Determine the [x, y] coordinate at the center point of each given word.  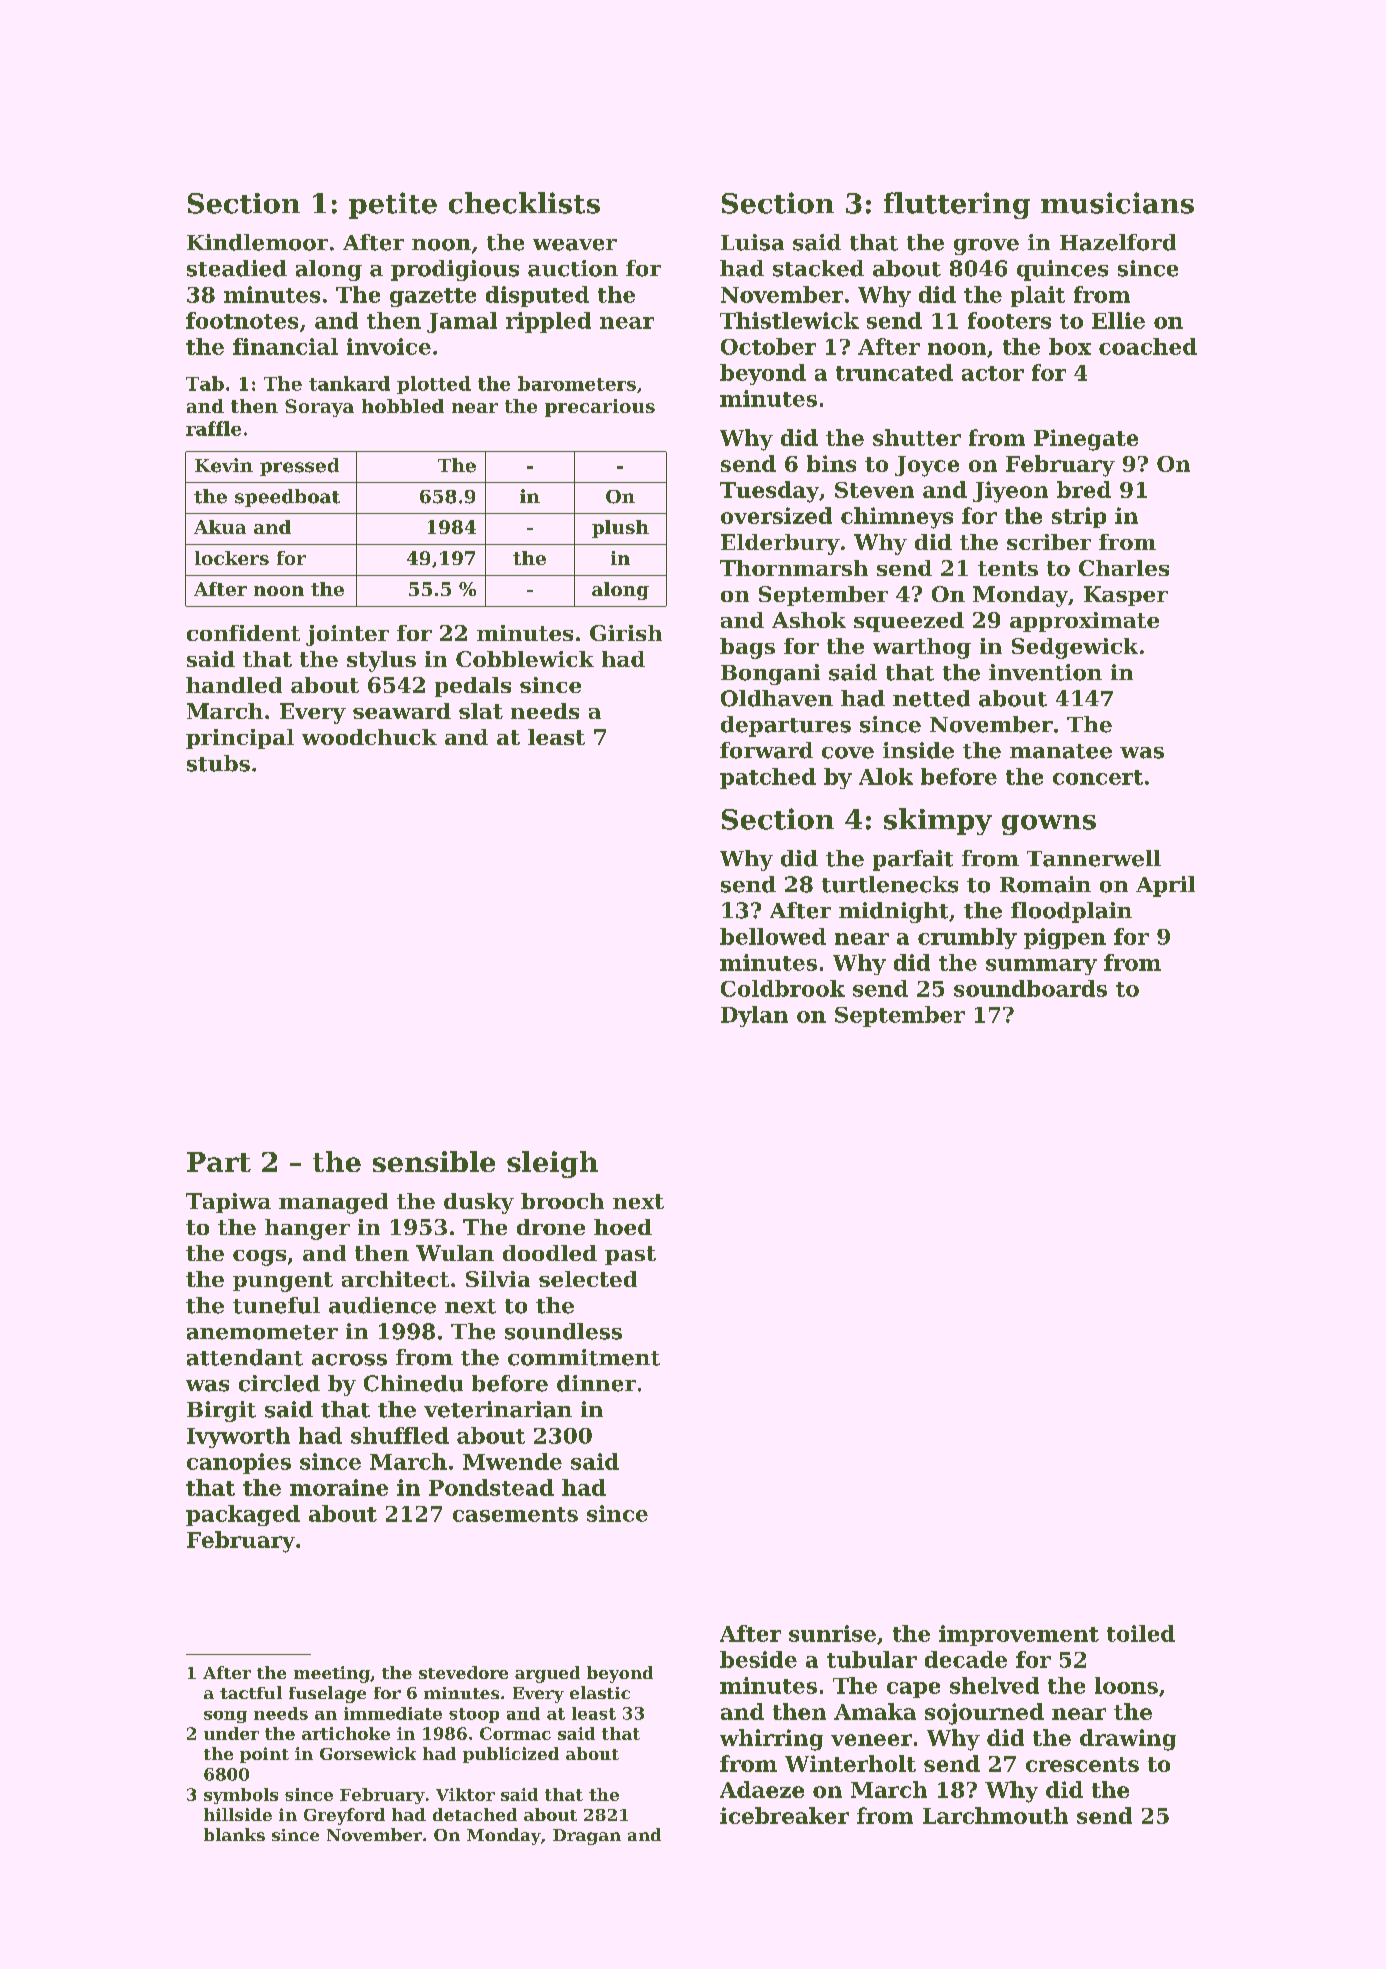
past [630, 1255]
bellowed [773, 936]
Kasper [1126, 596]
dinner [596, 1383]
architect [395, 1279]
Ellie [1118, 320]
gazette [433, 297]
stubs [218, 763]
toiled [1141, 1633]
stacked [818, 268]
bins [831, 463]
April [1165, 886]
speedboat [287, 498]
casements [515, 1514]
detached [475, 1814]
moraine [339, 1487]
